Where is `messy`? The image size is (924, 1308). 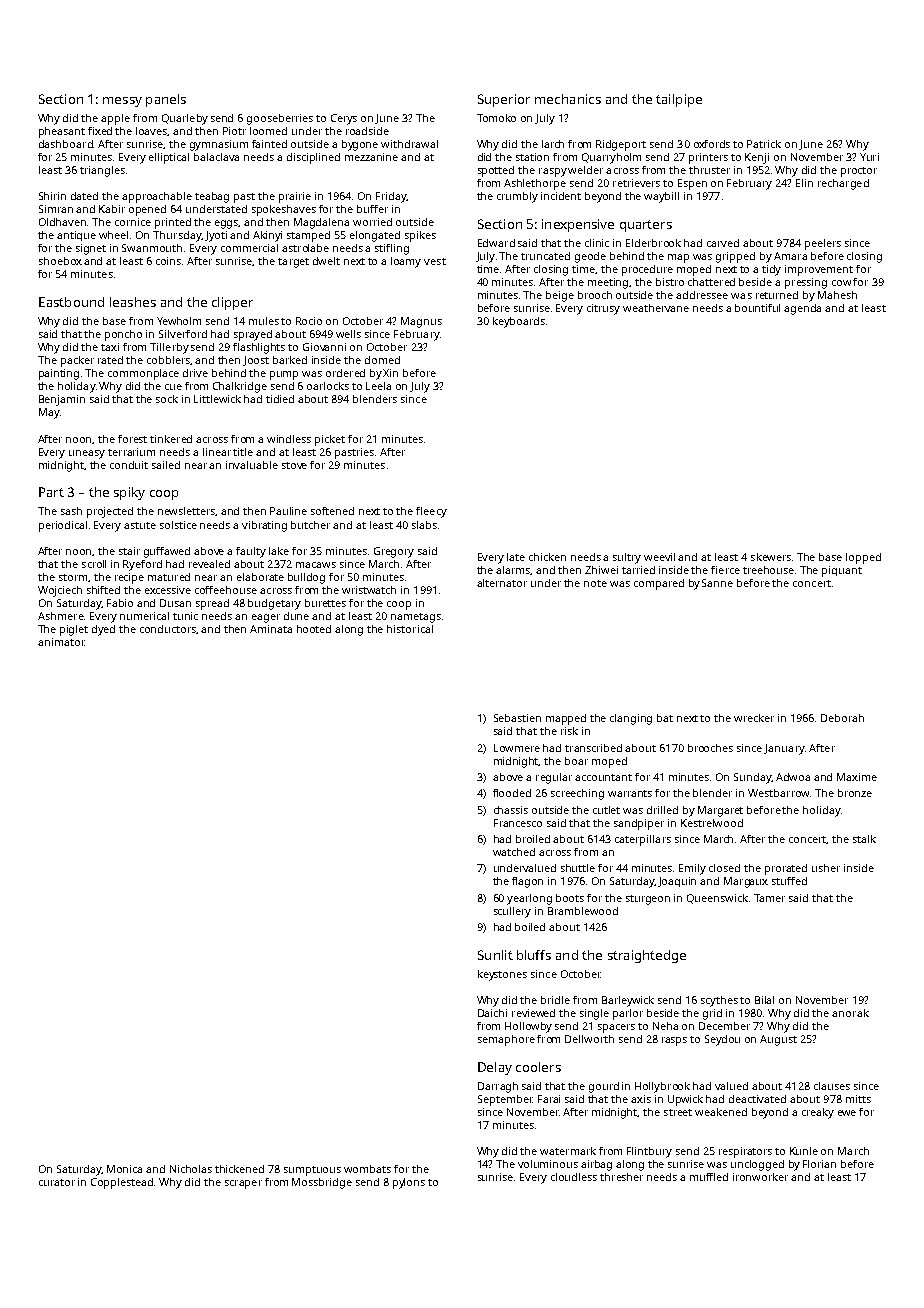 messy is located at coordinates (122, 102).
